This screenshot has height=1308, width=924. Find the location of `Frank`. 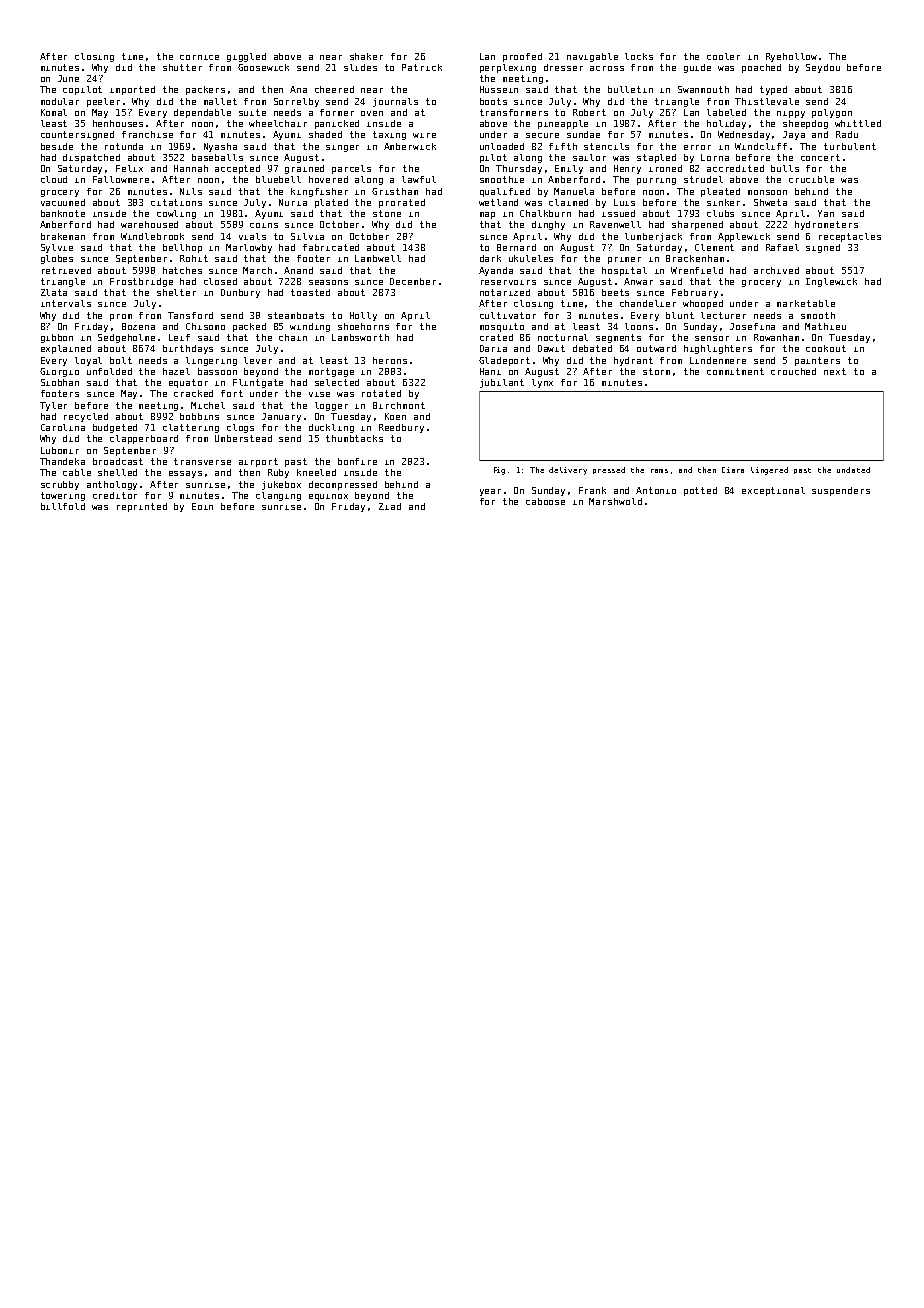

Frank is located at coordinates (592, 490).
